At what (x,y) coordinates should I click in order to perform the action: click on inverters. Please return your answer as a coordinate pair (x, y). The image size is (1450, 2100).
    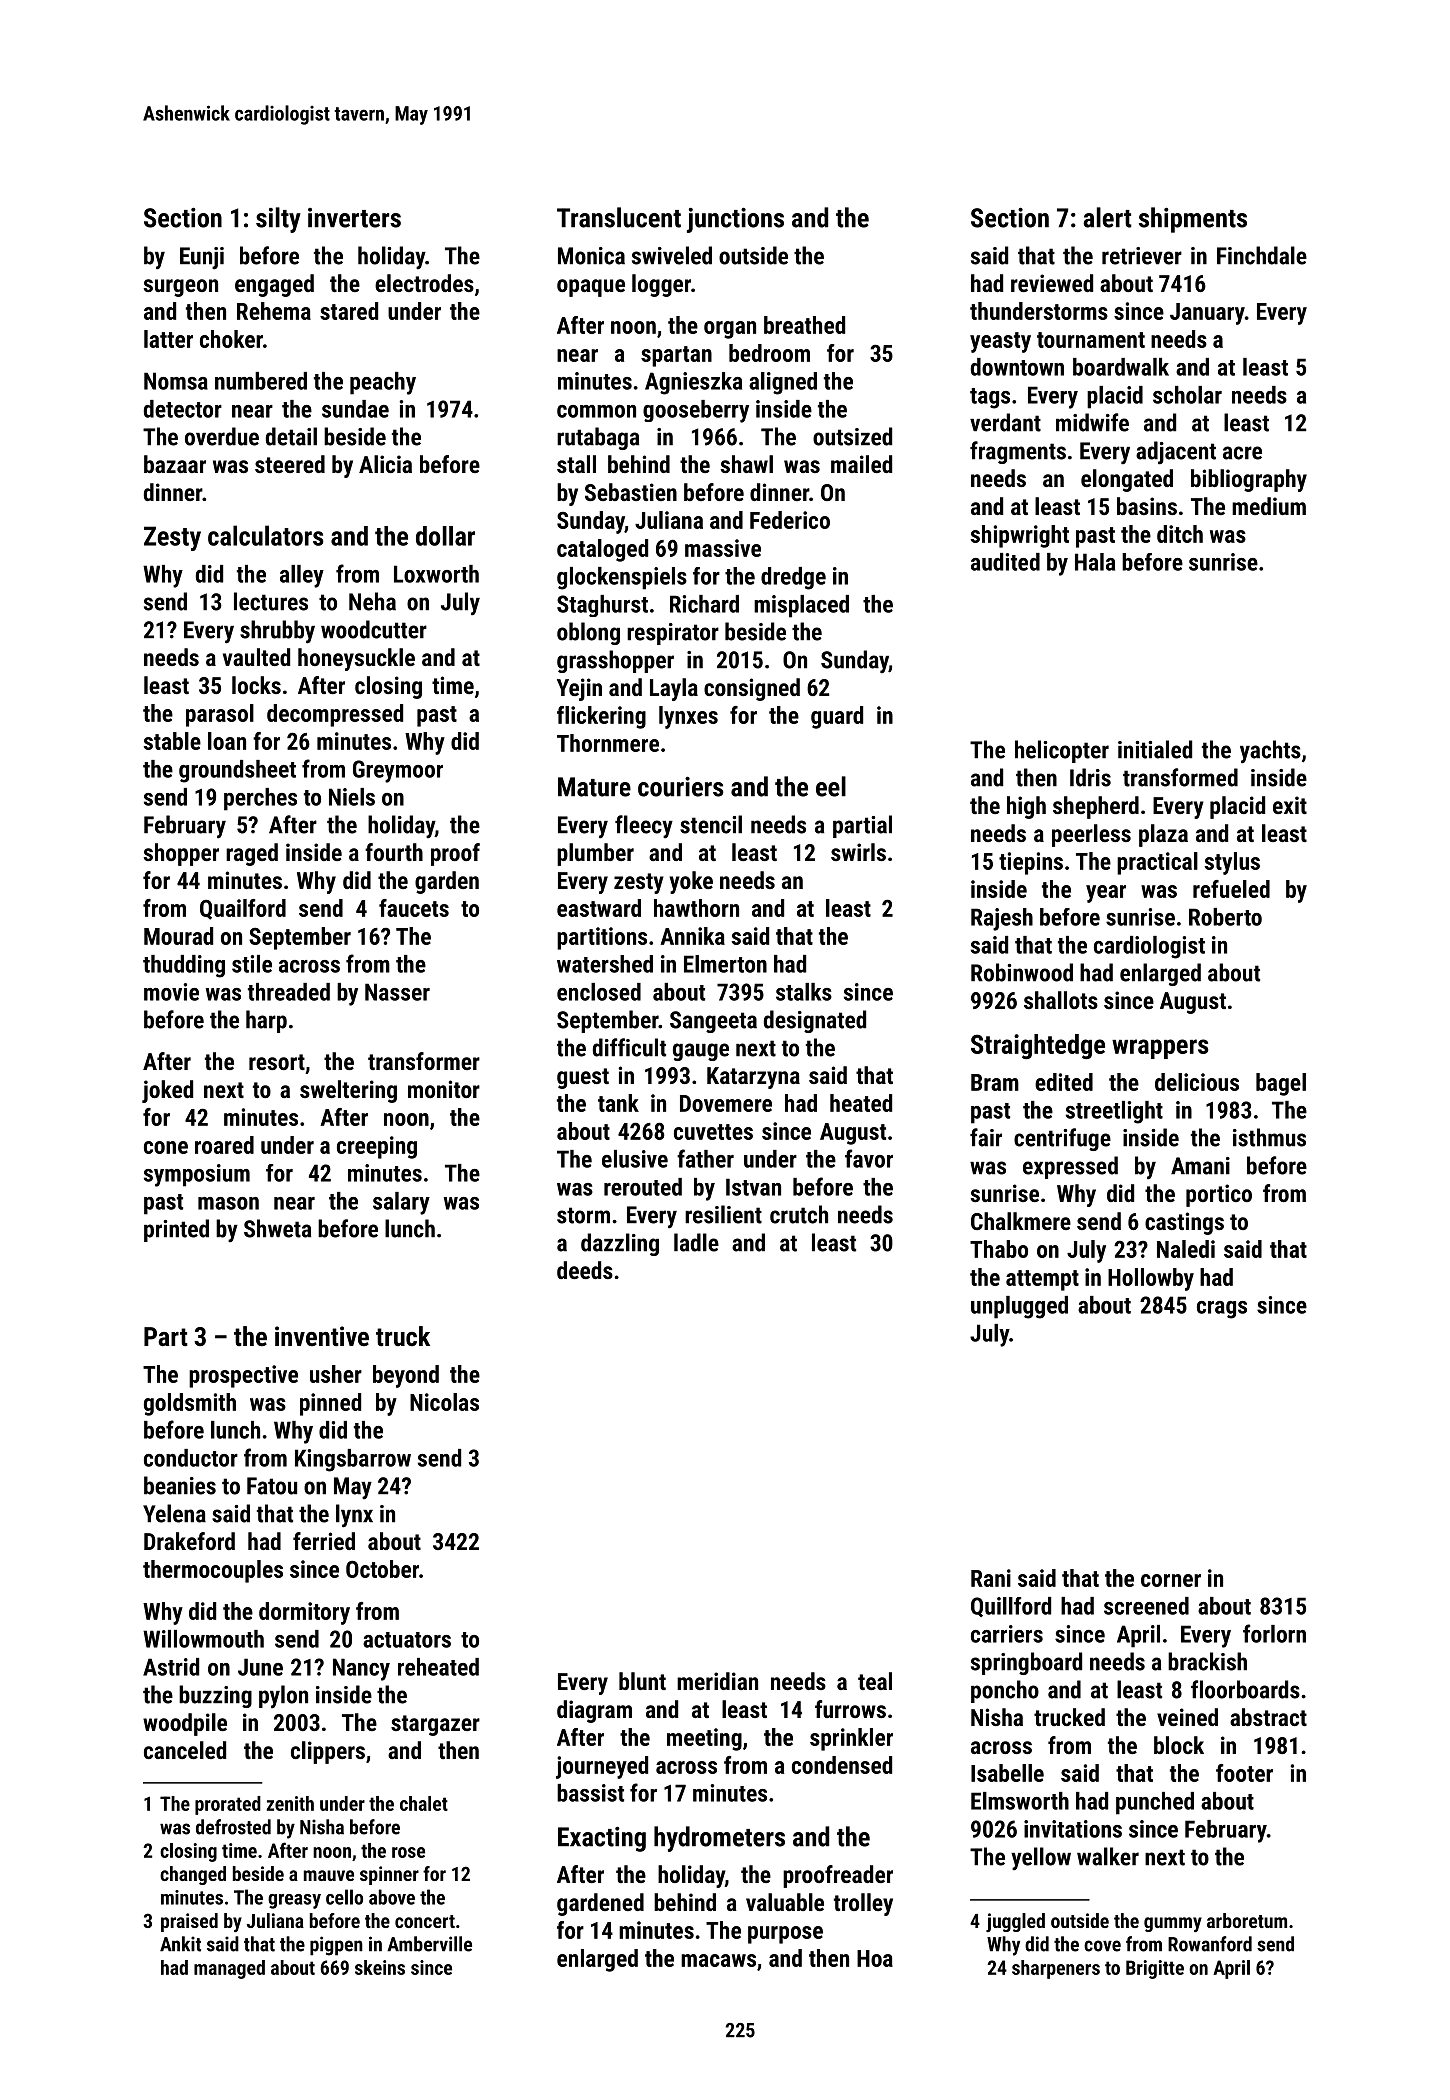
    Looking at the image, I should click on (354, 218).
